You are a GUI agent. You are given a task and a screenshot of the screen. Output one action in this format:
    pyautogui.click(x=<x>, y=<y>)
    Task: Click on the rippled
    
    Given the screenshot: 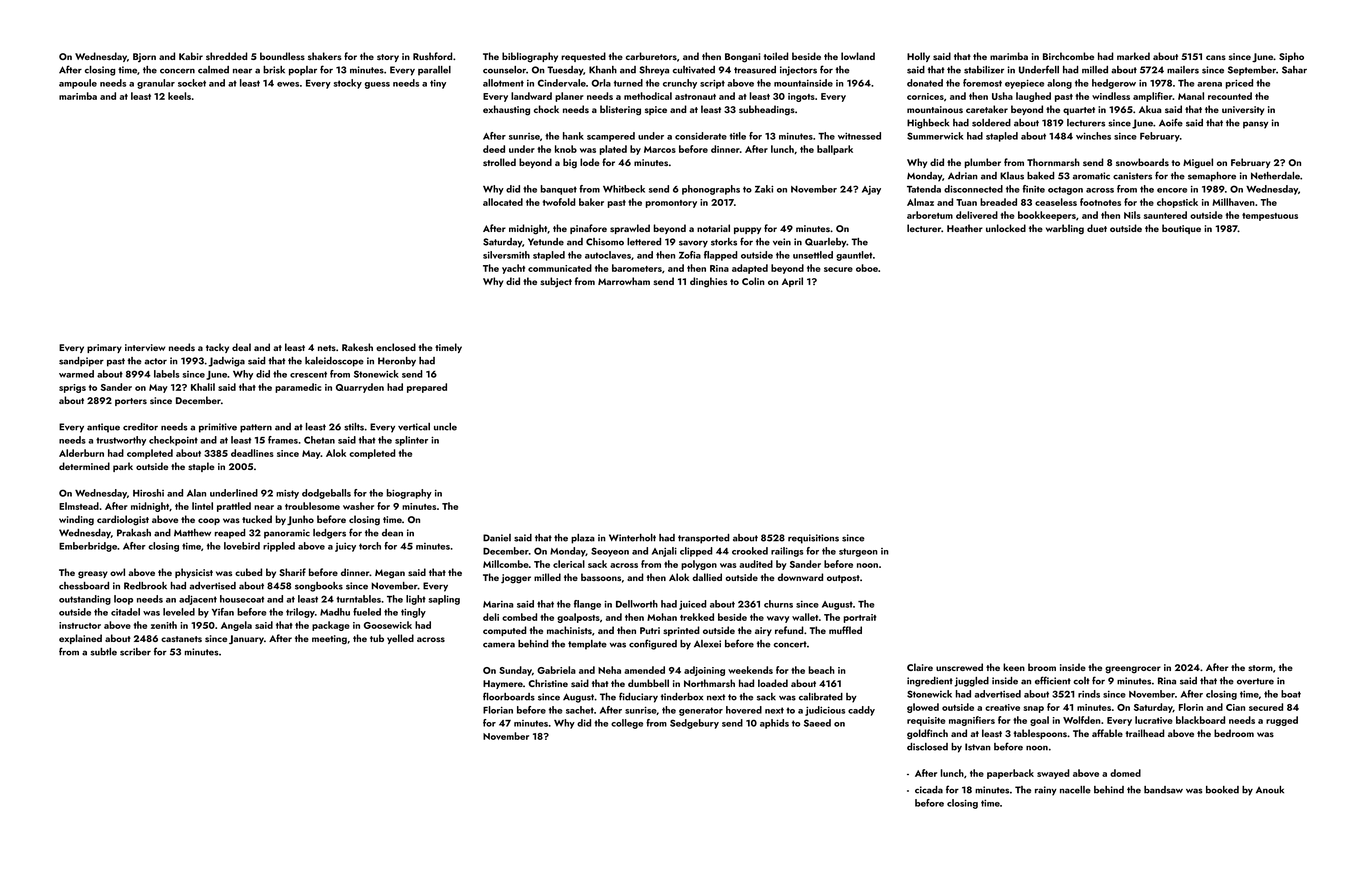 What is the action you would take?
    pyautogui.click(x=279, y=547)
